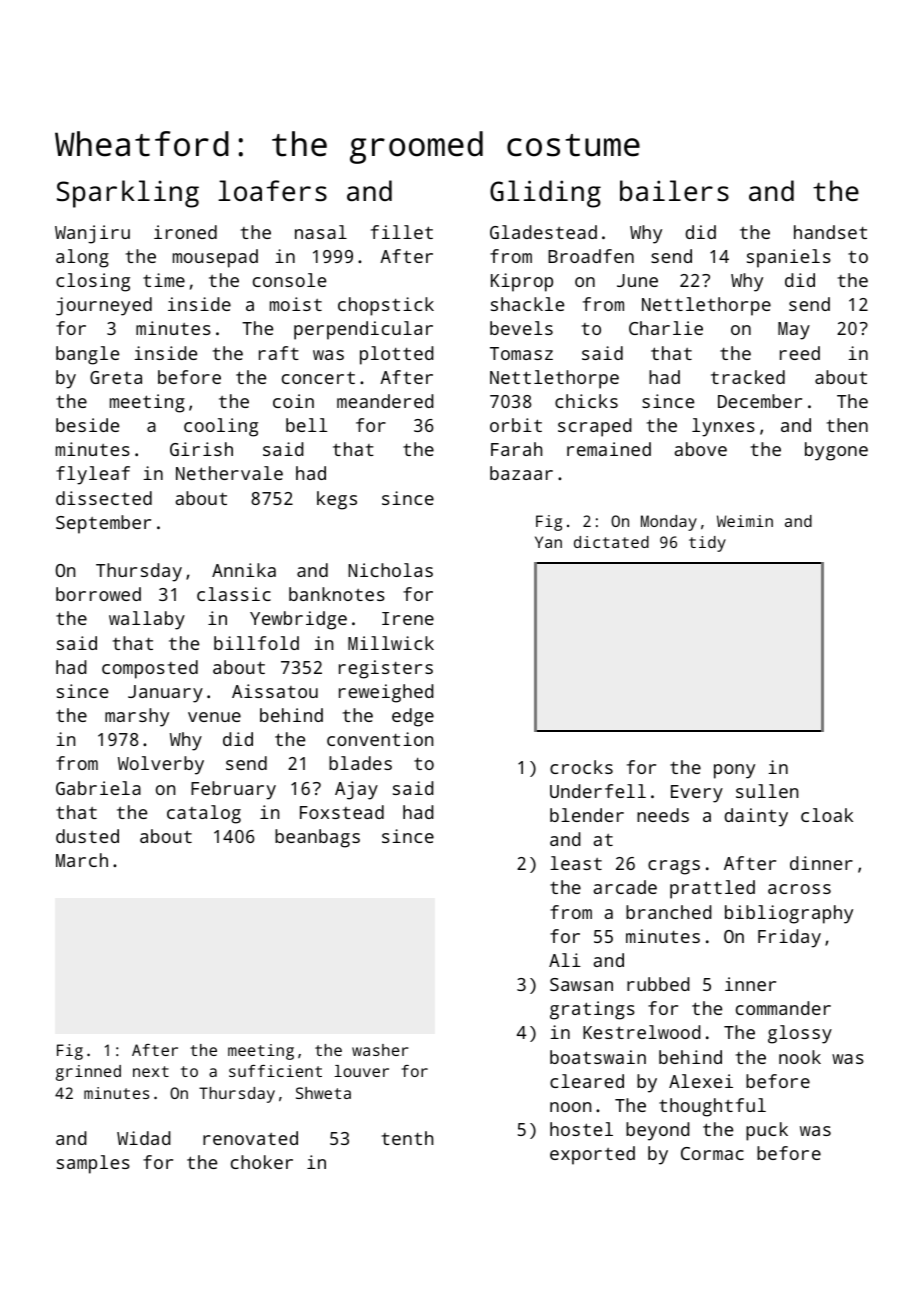 This document has height=1311, width=924. What do you see at coordinates (800, 353) in the document?
I see `reed` at bounding box center [800, 353].
